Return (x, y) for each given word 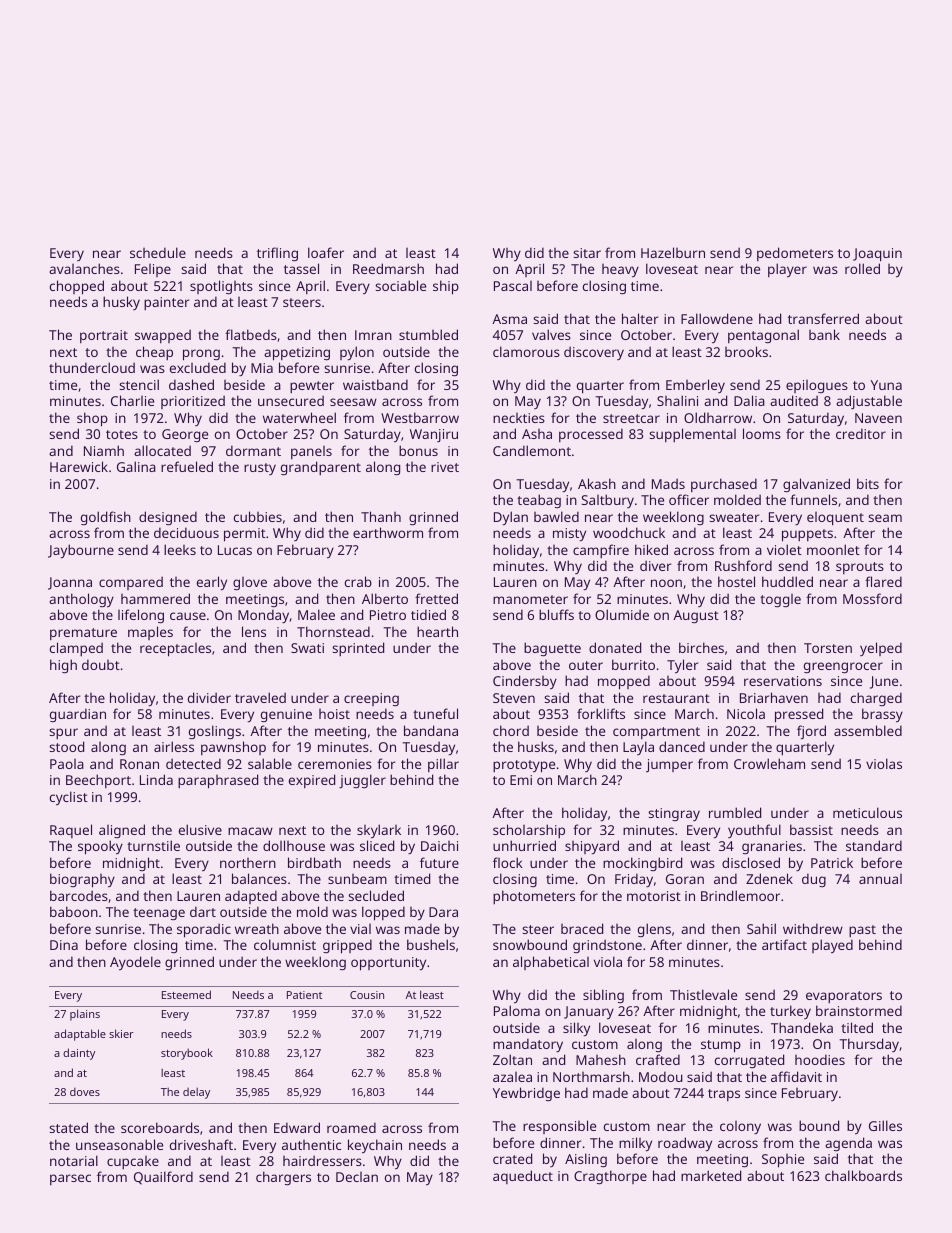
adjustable (869, 402)
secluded (376, 895)
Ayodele (135, 963)
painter (166, 303)
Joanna (70, 583)
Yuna (886, 385)
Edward (297, 1127)
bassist (811, 829)
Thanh (381, 516)
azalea (512, 1077)
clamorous (526, 351)
